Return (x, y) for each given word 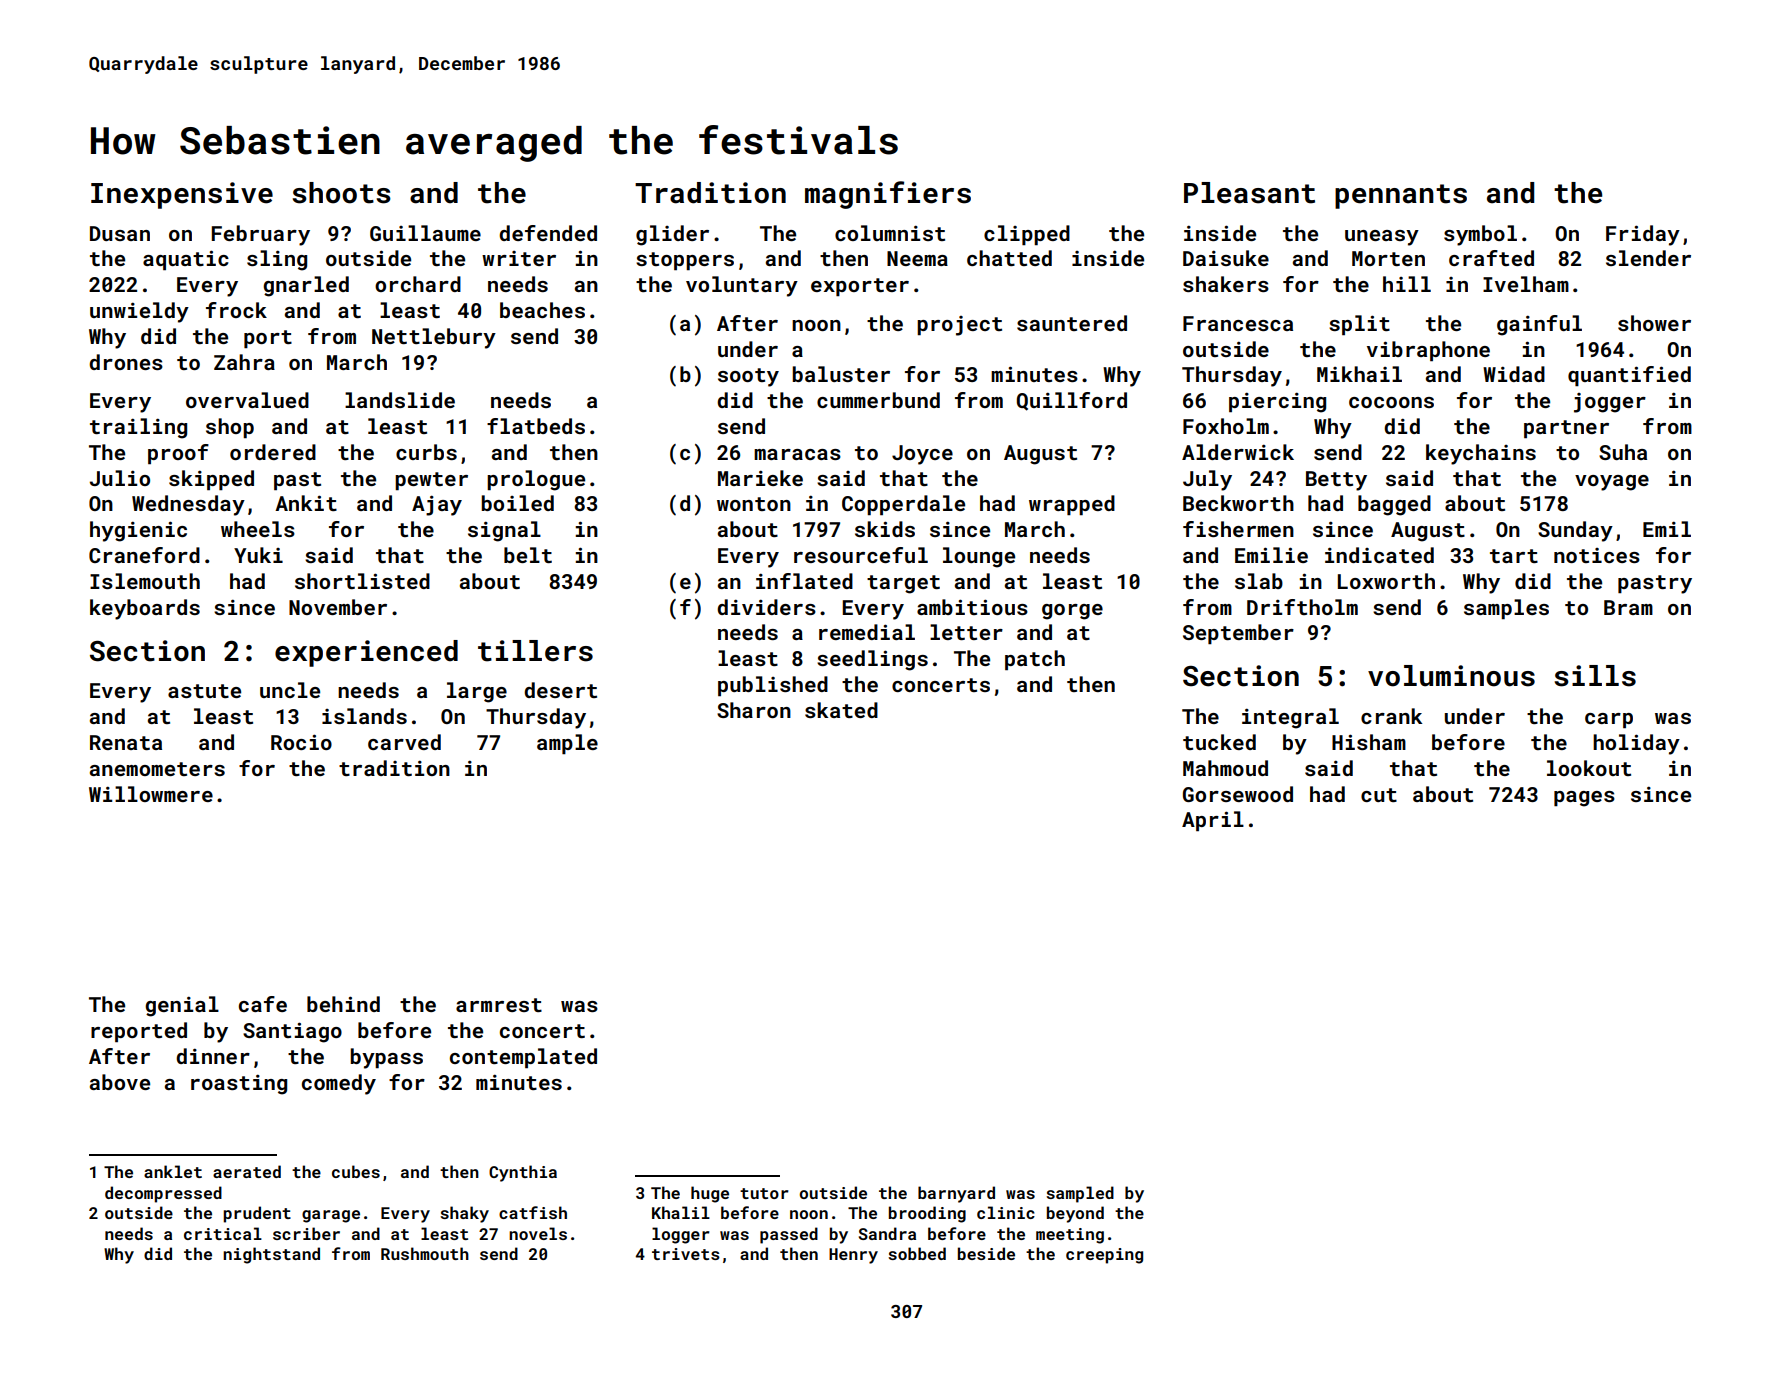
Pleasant (1249, 193)
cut (1379, 795)
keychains (1481, 454)
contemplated (523, 1058)
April (1213, 821)
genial (182, 1006)
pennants (1401, 196)
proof (178, 454)
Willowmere (151, 794)
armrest (499, 1005)
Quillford (1072, 401)
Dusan (120, 233)
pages (1584, 799)
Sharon (754, 710)
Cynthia (523, 1173)
